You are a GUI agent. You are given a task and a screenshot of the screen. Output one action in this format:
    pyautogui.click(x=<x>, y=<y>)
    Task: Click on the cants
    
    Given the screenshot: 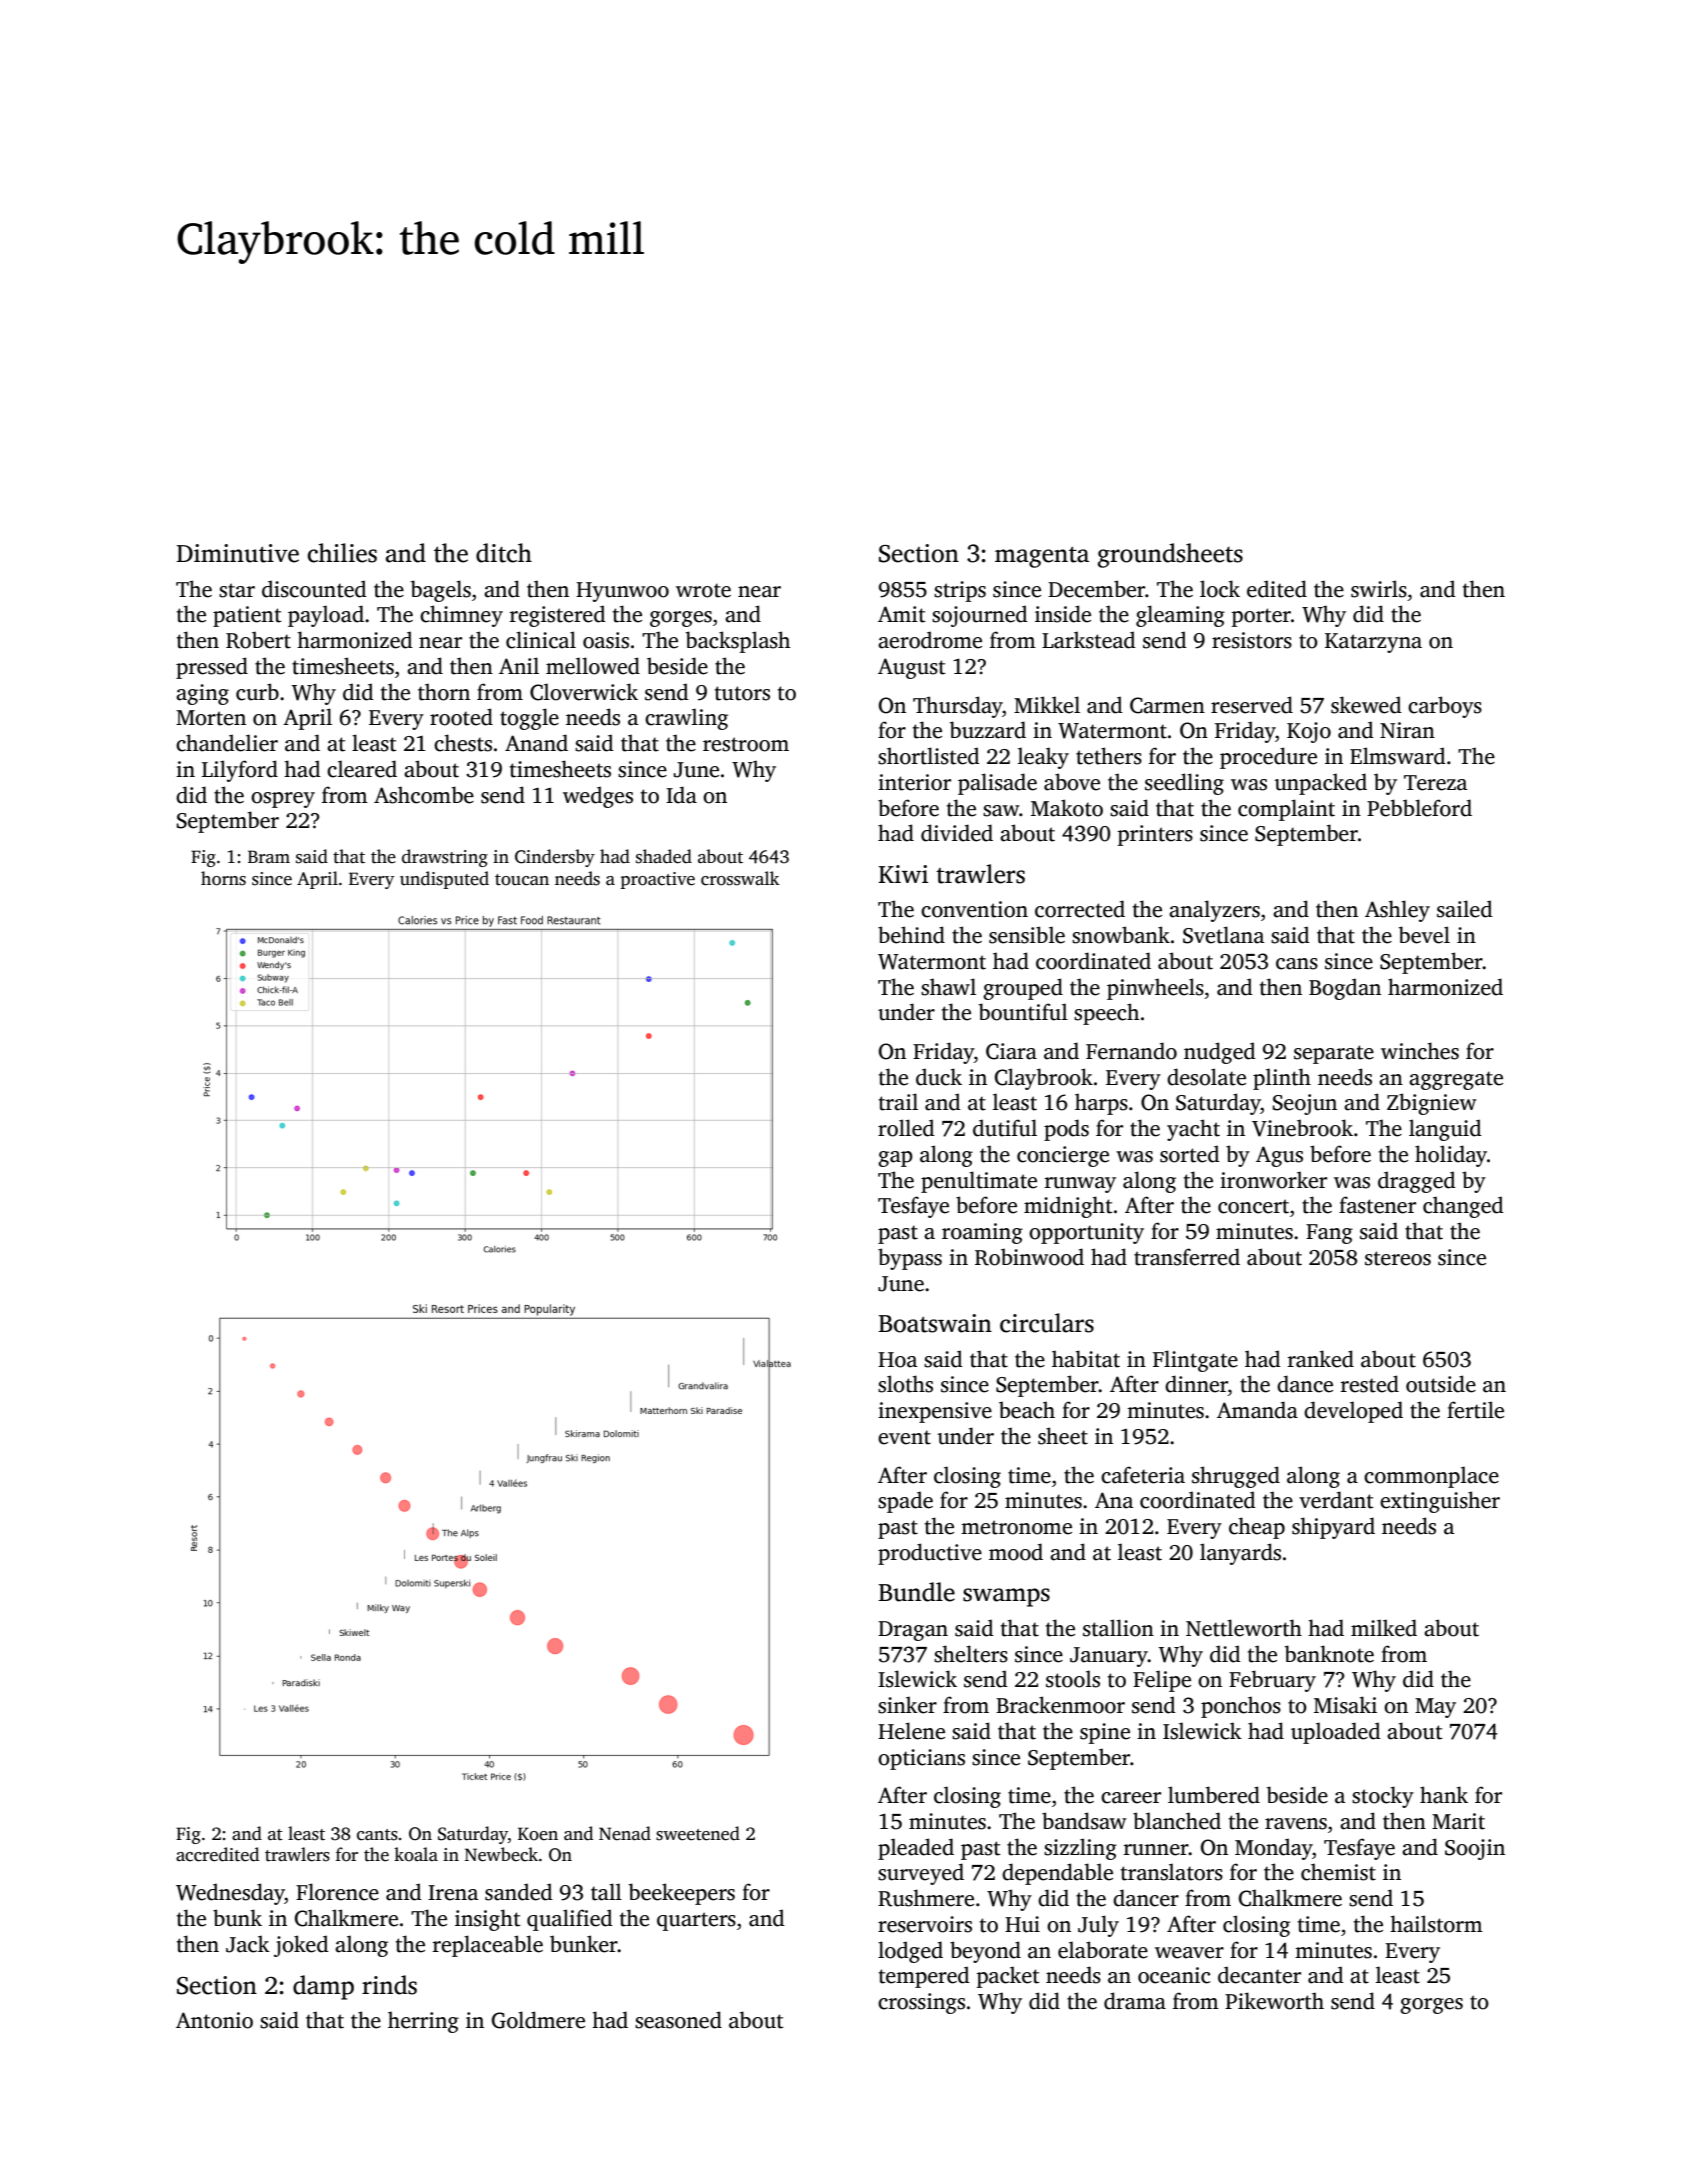 What is the action you would take?
    pyautogui.click(x=377, y=1835)
